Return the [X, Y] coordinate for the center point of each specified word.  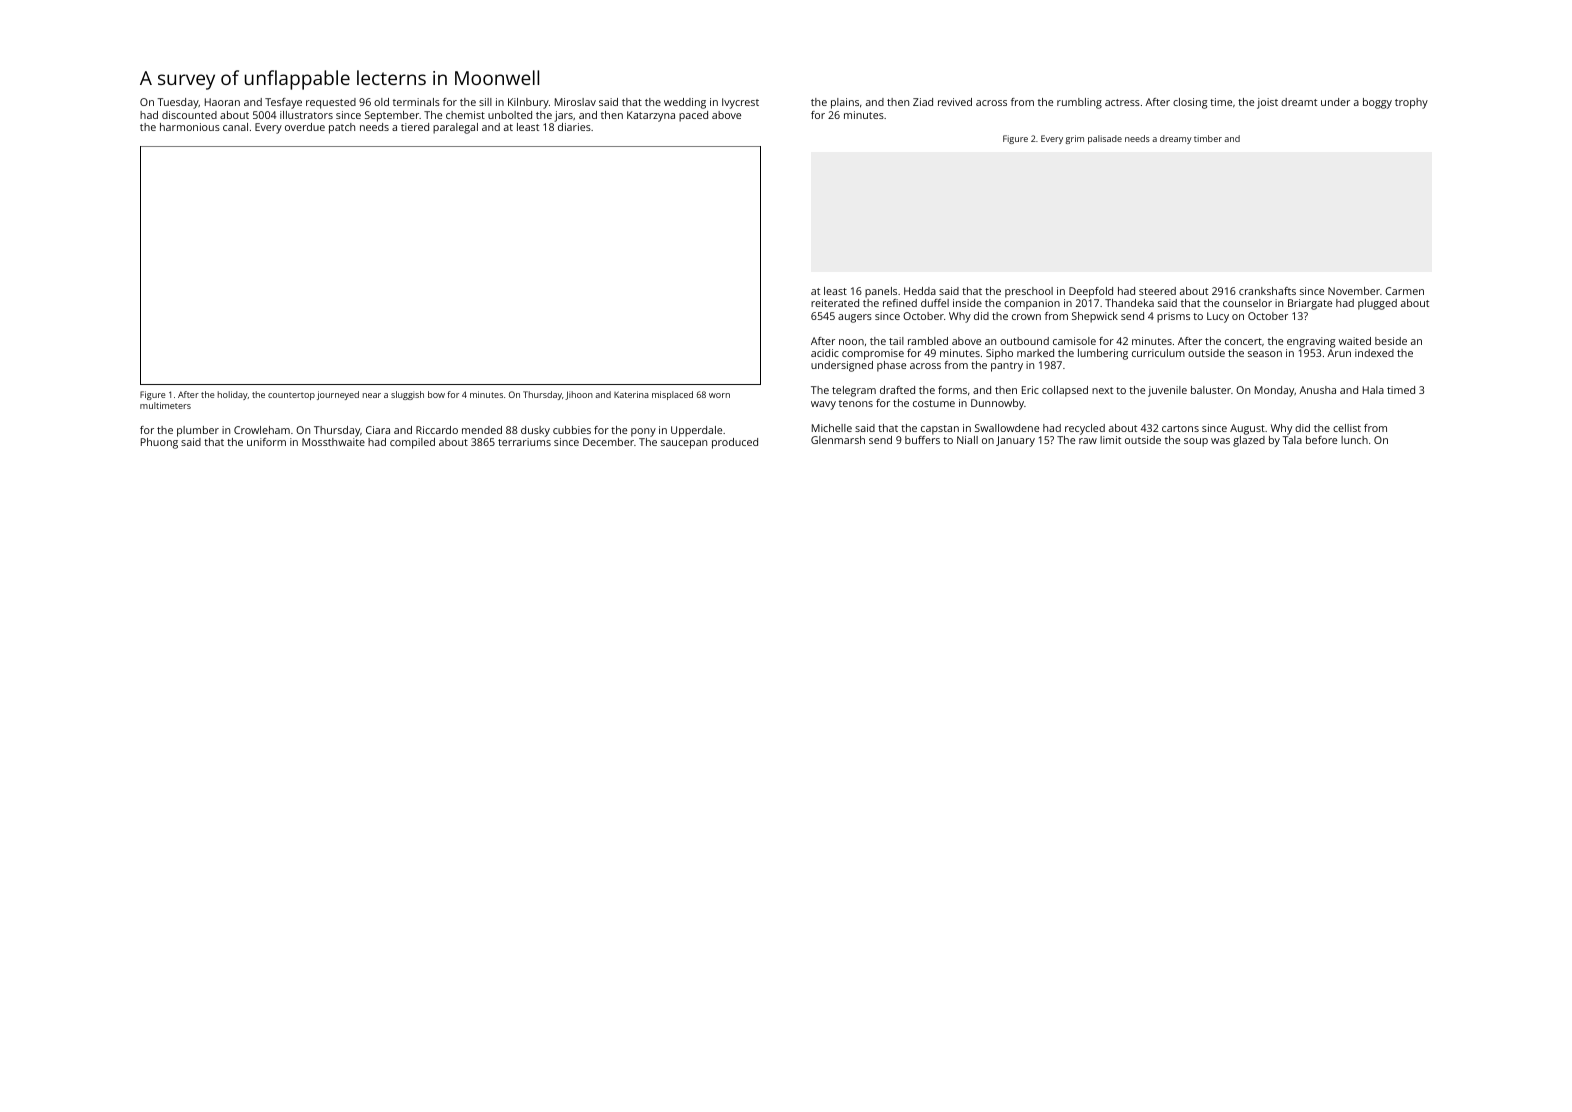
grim [1074, 139]
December [608, 442]
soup [1196, 442]
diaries [574, 127]
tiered [415, 127]
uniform [266, 442]
